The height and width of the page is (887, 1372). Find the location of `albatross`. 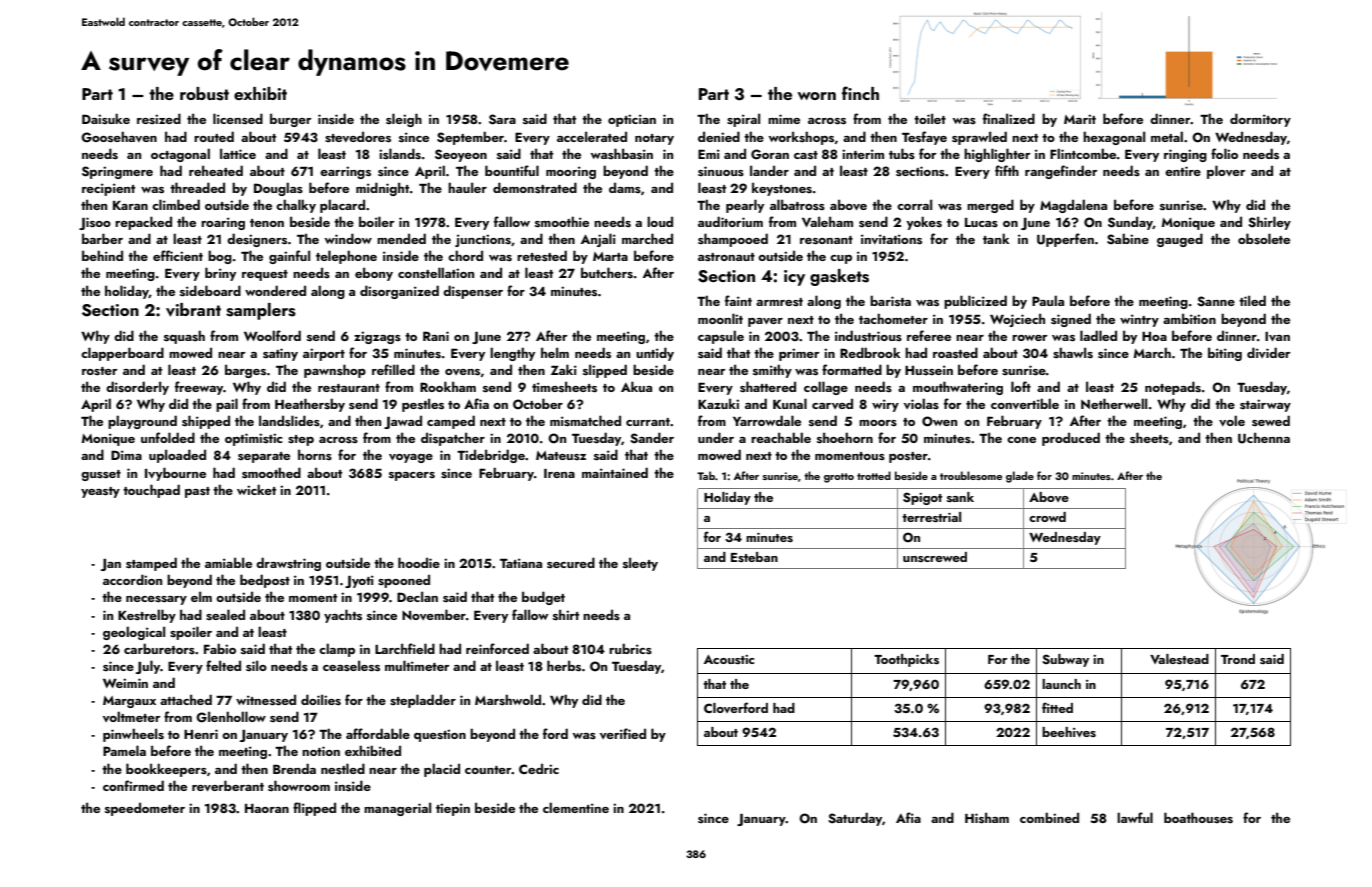

albatross is located at coordinates (797, 204).
